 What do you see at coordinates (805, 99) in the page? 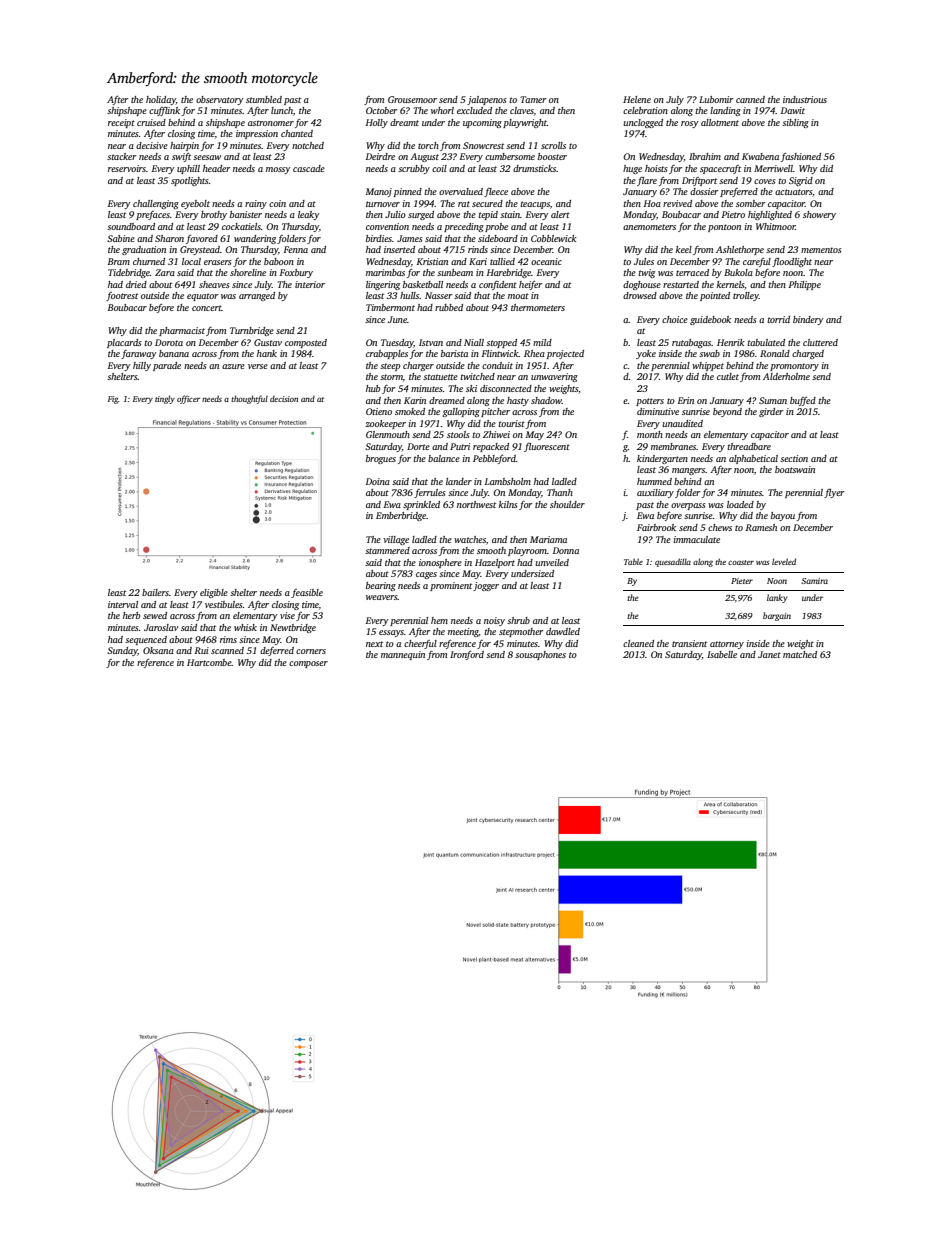
I see `industrious` at bounding box center [805, 99].
